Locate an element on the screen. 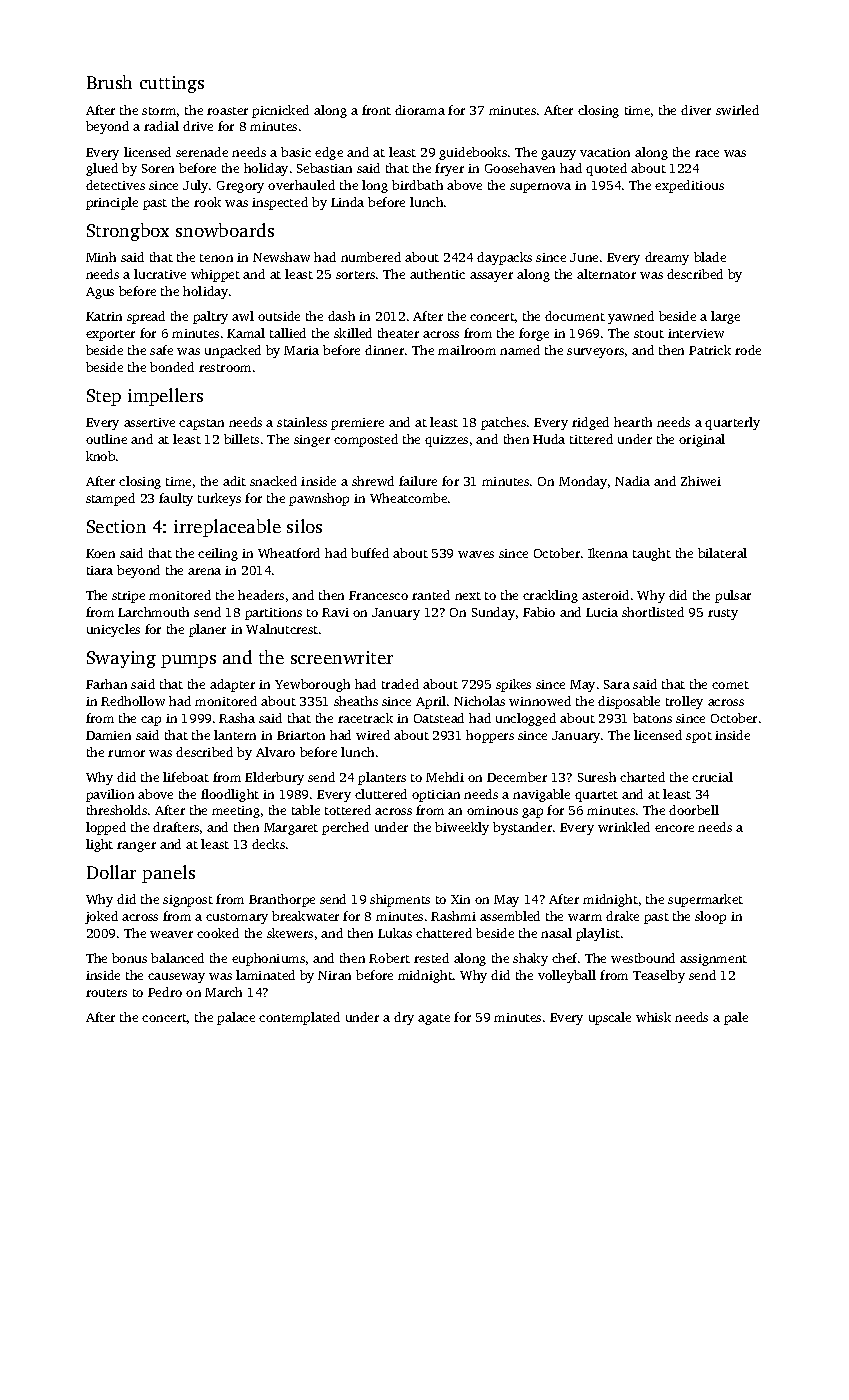  Zhiwei is located at coordinates (701, 481).
